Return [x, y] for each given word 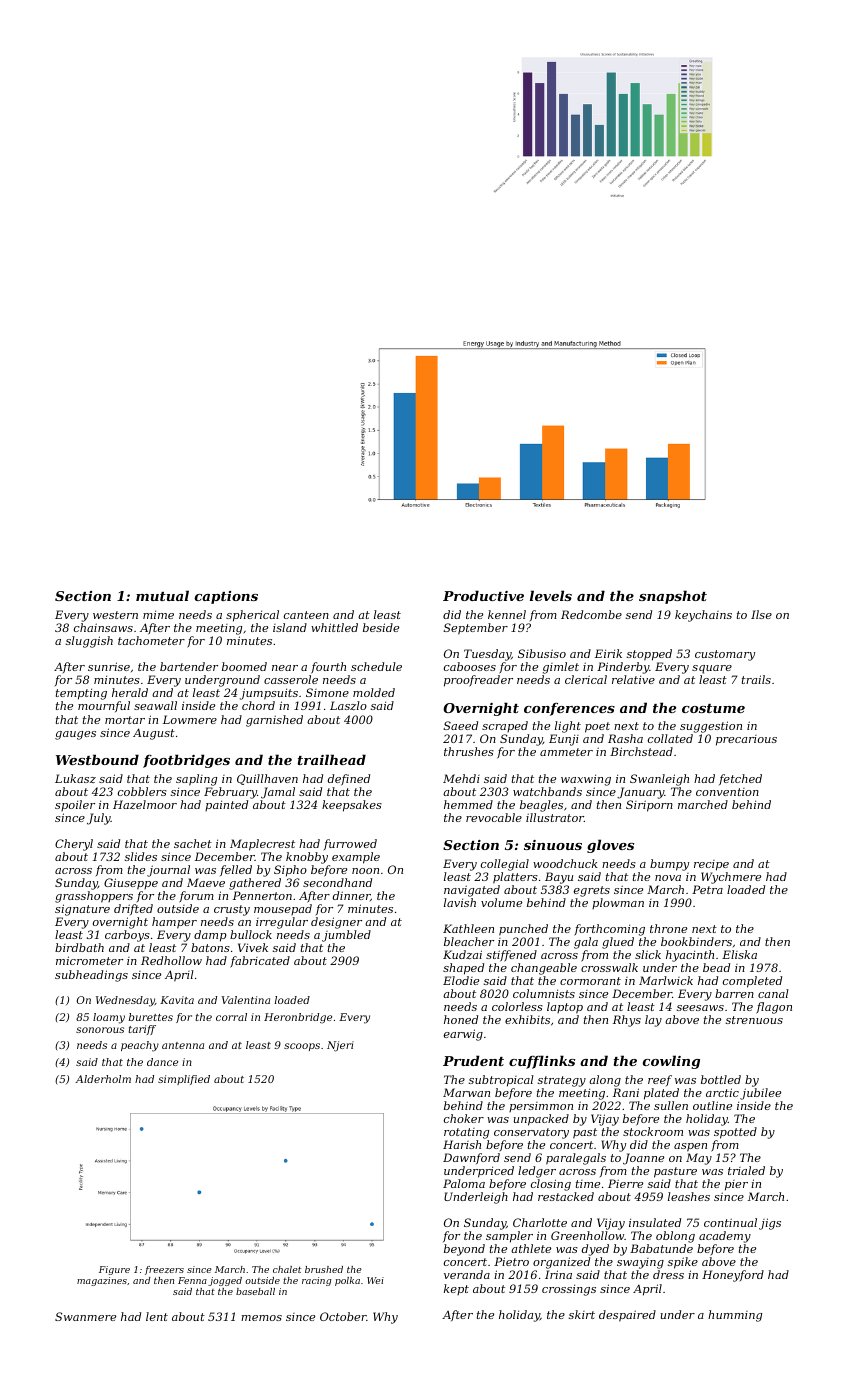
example [356, 858]
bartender [189, 666]
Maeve [206, 882]
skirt [582, 1314]
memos [261, 1318]
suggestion [711, 727]
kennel [507, 614]
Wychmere [731, 878]
